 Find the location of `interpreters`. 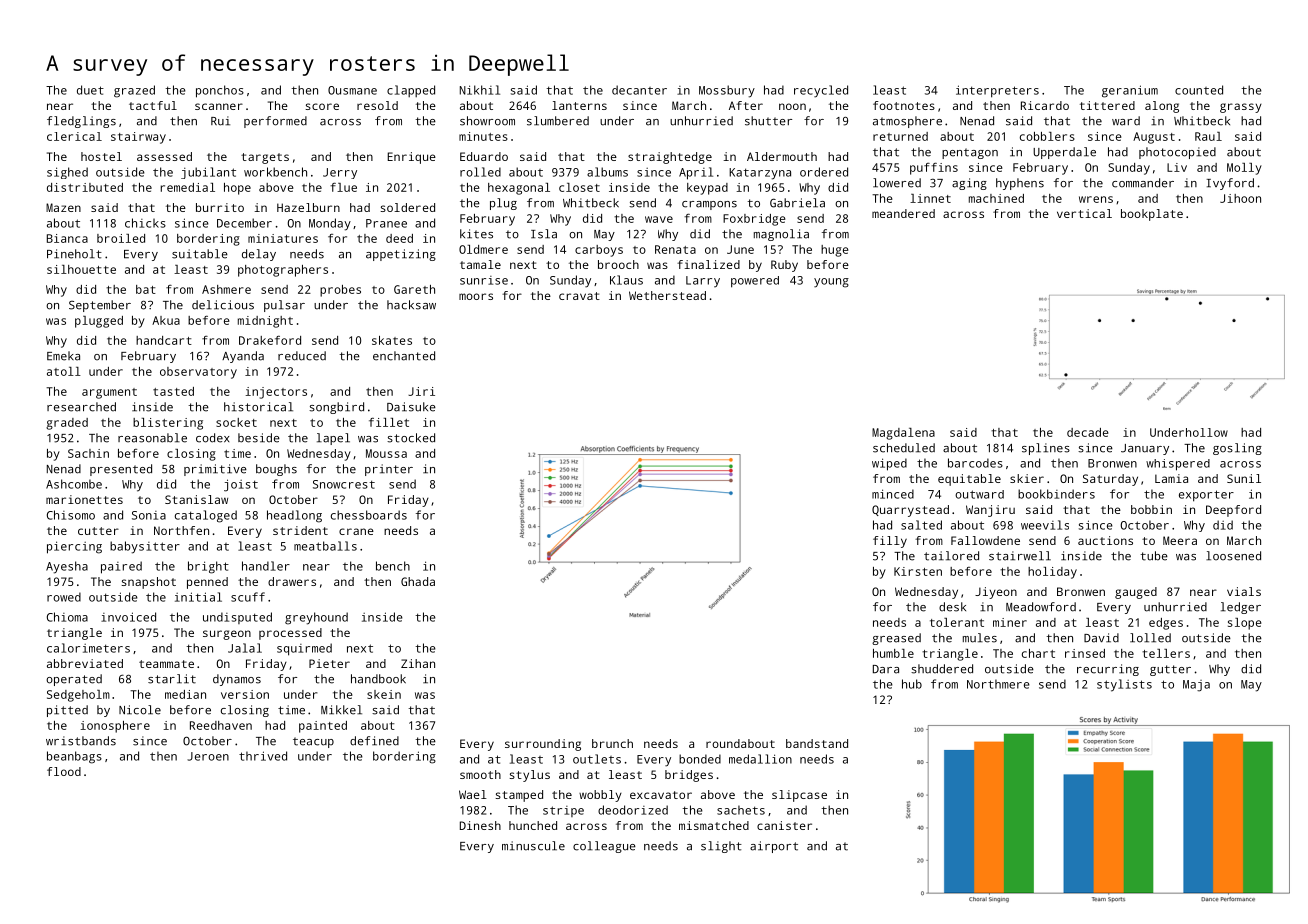

interpreters is located at coordinates (997, 91).
